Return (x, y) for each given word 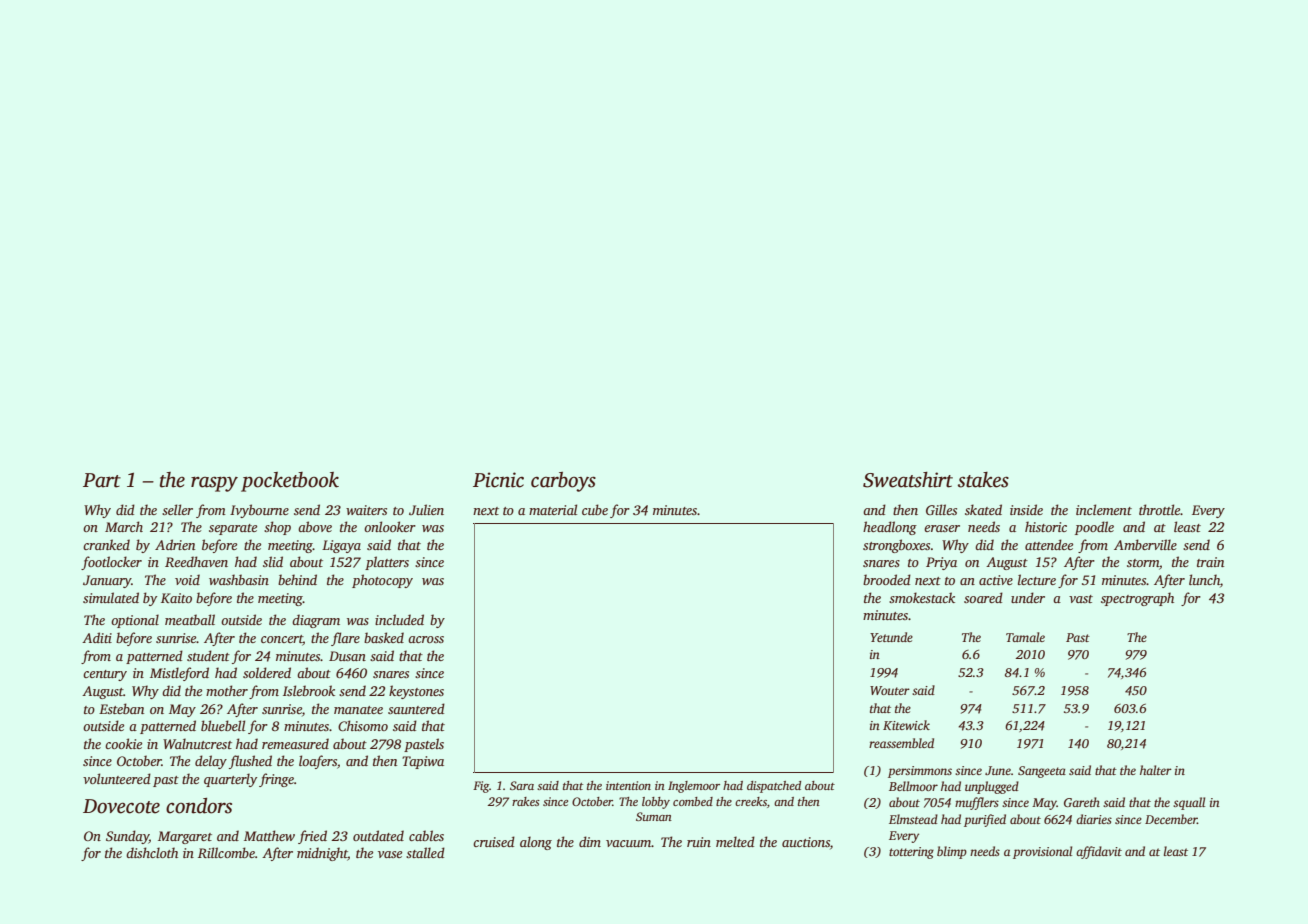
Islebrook (309, 690)
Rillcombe (226, 852)
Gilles (941, 509)
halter (1156, 770)
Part (102, 480)
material (553, 509)
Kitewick (906, 725)
